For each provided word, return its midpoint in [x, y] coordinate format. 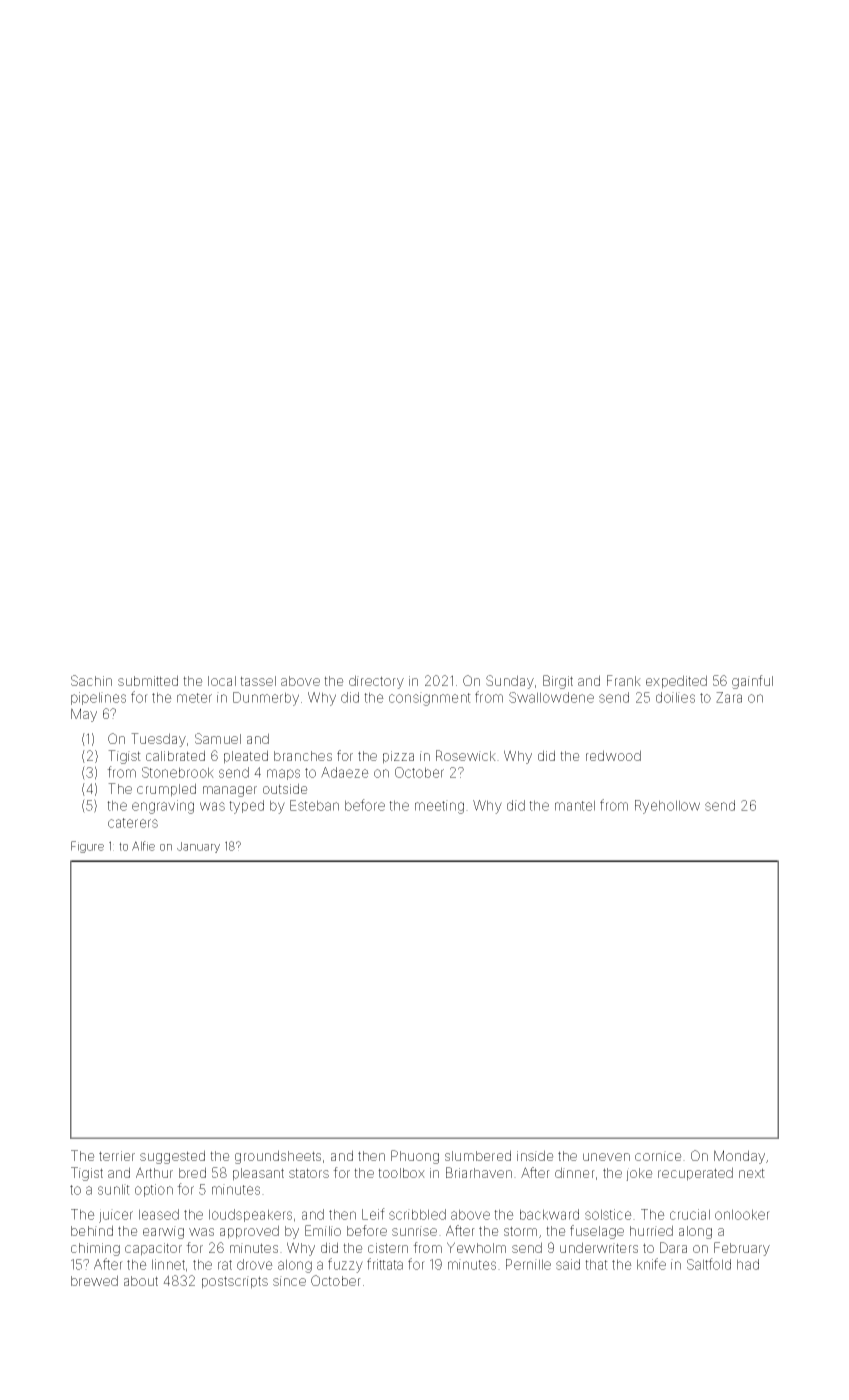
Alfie [143, 846]
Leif [373, 1214]
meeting [439, 807]
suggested [172, 1157]
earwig [163, 1232]
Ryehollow [667, 807]
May [84, 715]
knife [651, 1264]
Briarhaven [479, 1172]
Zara [729, 697]
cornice [658, 1156]
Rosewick [466, 755]
